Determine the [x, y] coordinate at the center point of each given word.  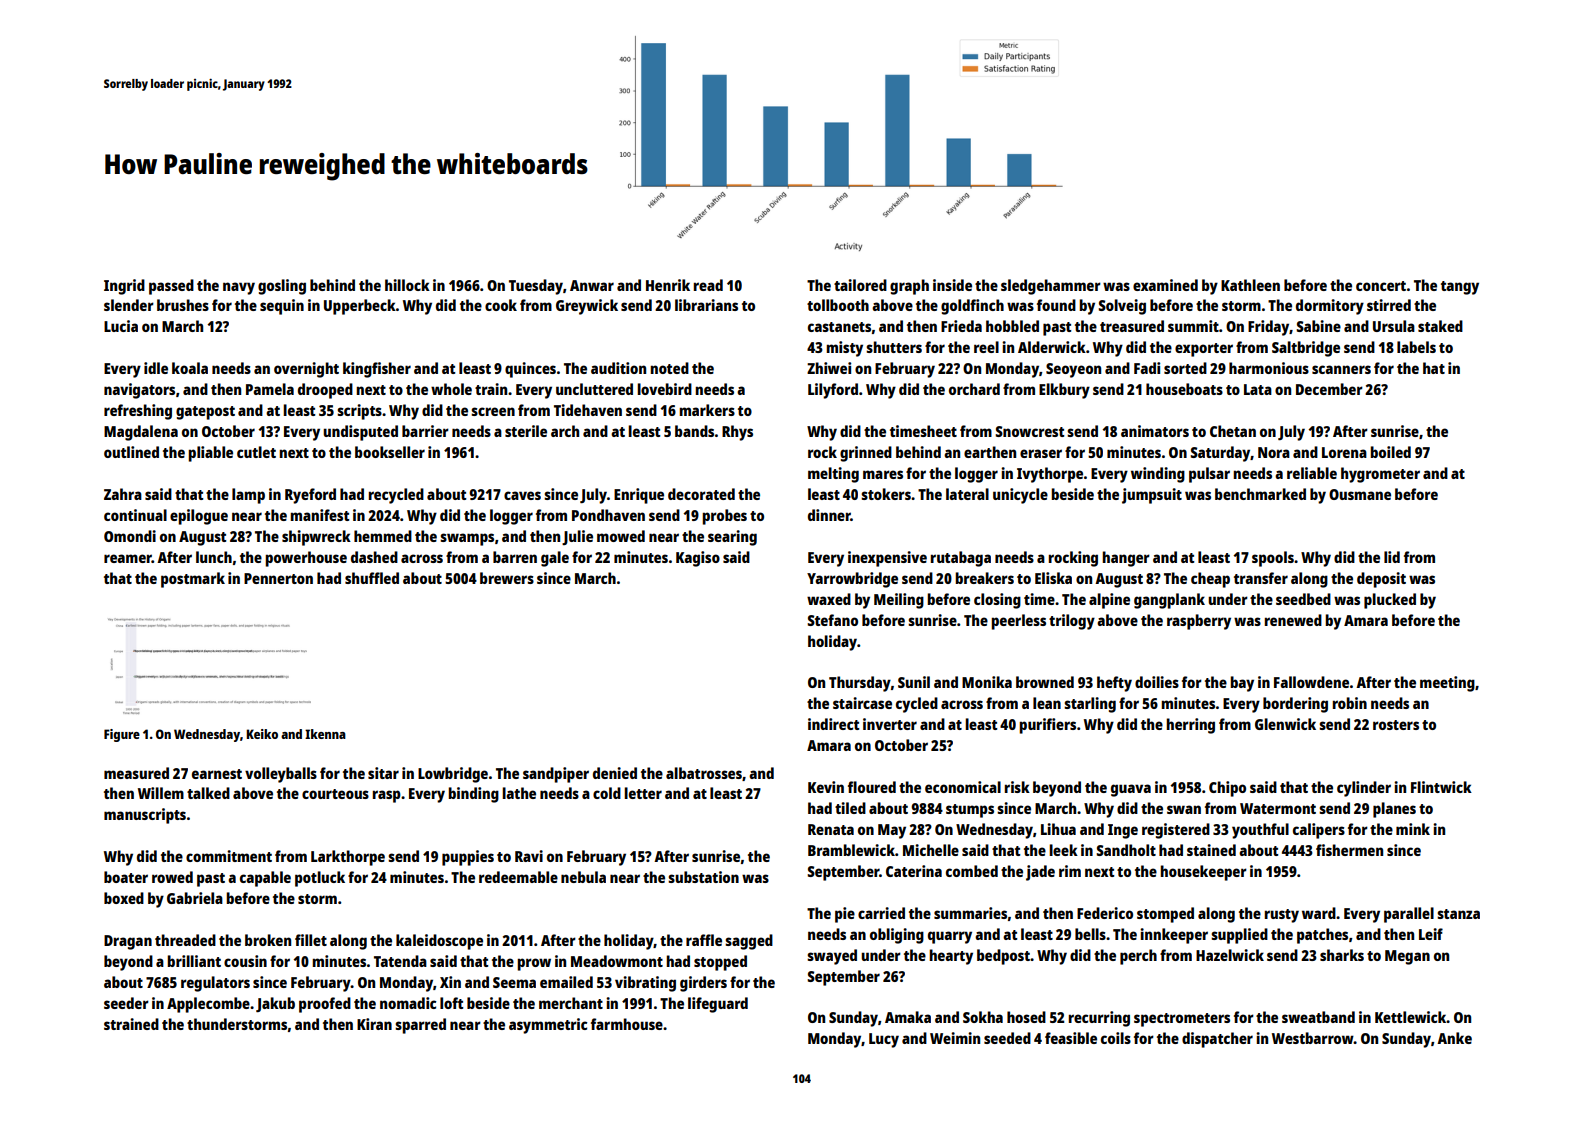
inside [952, 285]
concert [1381, 286]
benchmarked [1260, 494]
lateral [967, 494]
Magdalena [141, 433]
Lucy [884, 1040]
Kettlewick [1411, 1017]
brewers [507, 578]
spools [1273, 559]
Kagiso [698, 559]
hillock [407, 285]
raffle [704, 940]
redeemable [518, 877]
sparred [420, 1026]
